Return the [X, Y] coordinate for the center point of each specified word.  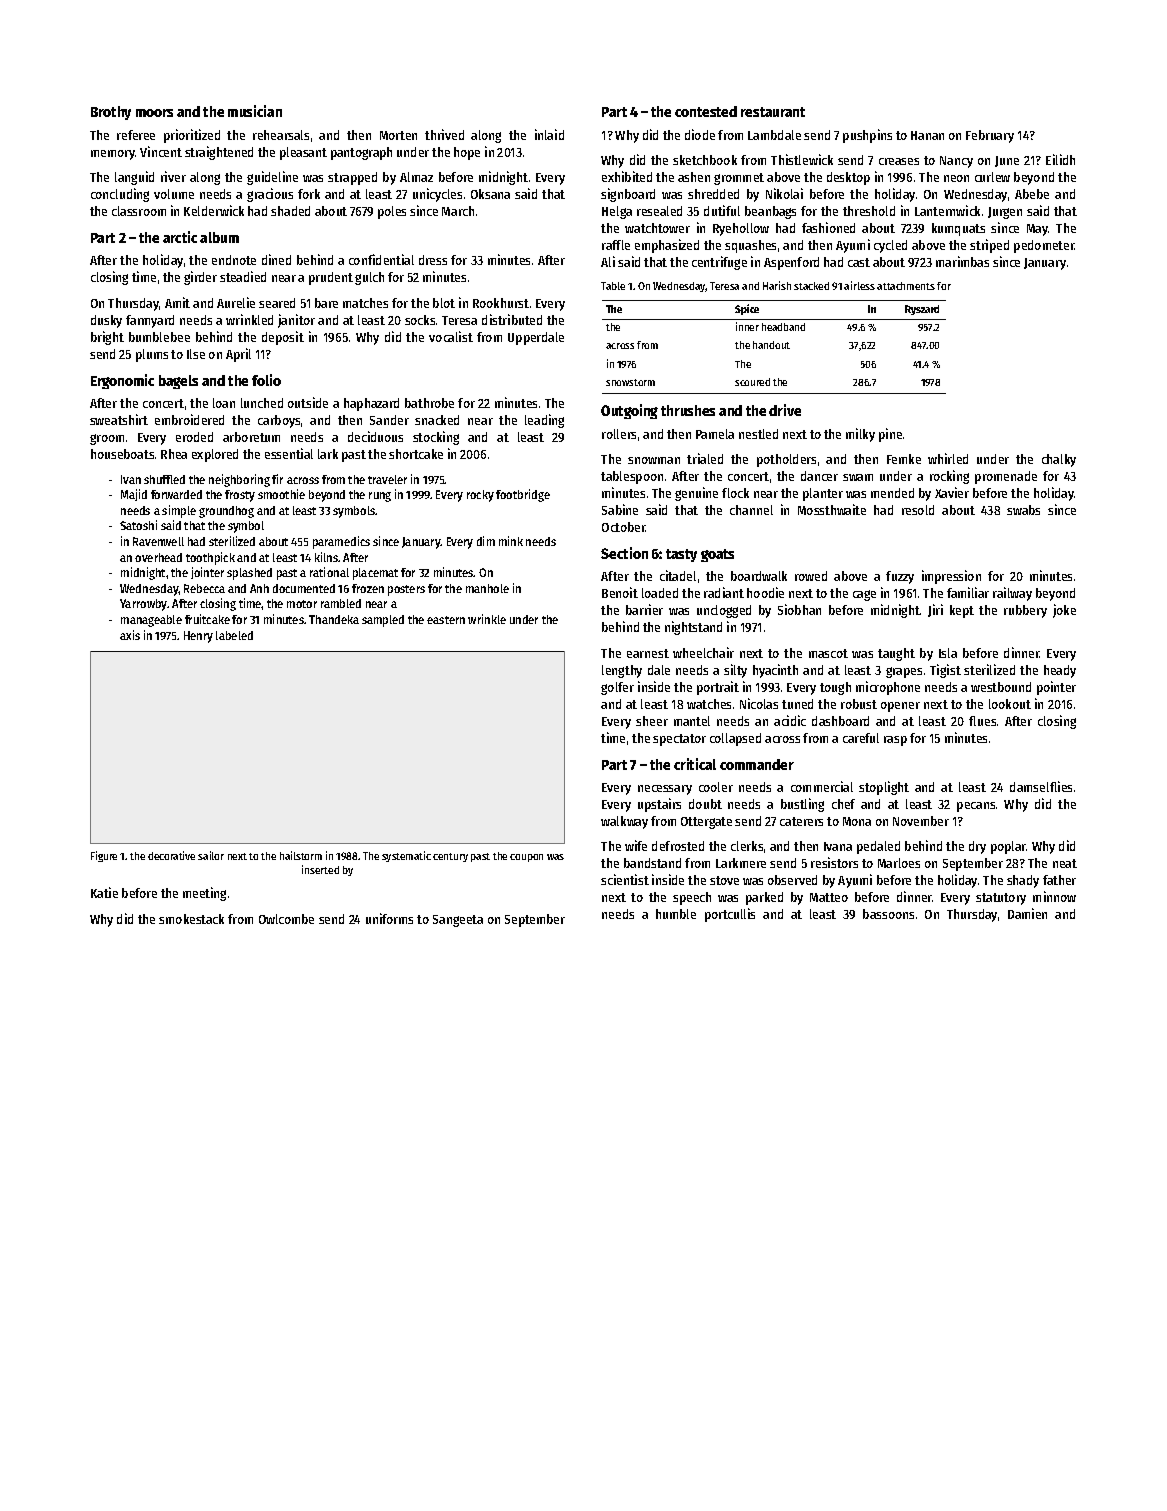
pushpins [867, 136]
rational [329, 572]
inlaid [549, 134]
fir [277, 479]
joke [1064, 611]
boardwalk [759, 576]
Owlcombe [286, 919]
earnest [648, 653]
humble [676, 914]
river [173, 176]
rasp [895, 741]
